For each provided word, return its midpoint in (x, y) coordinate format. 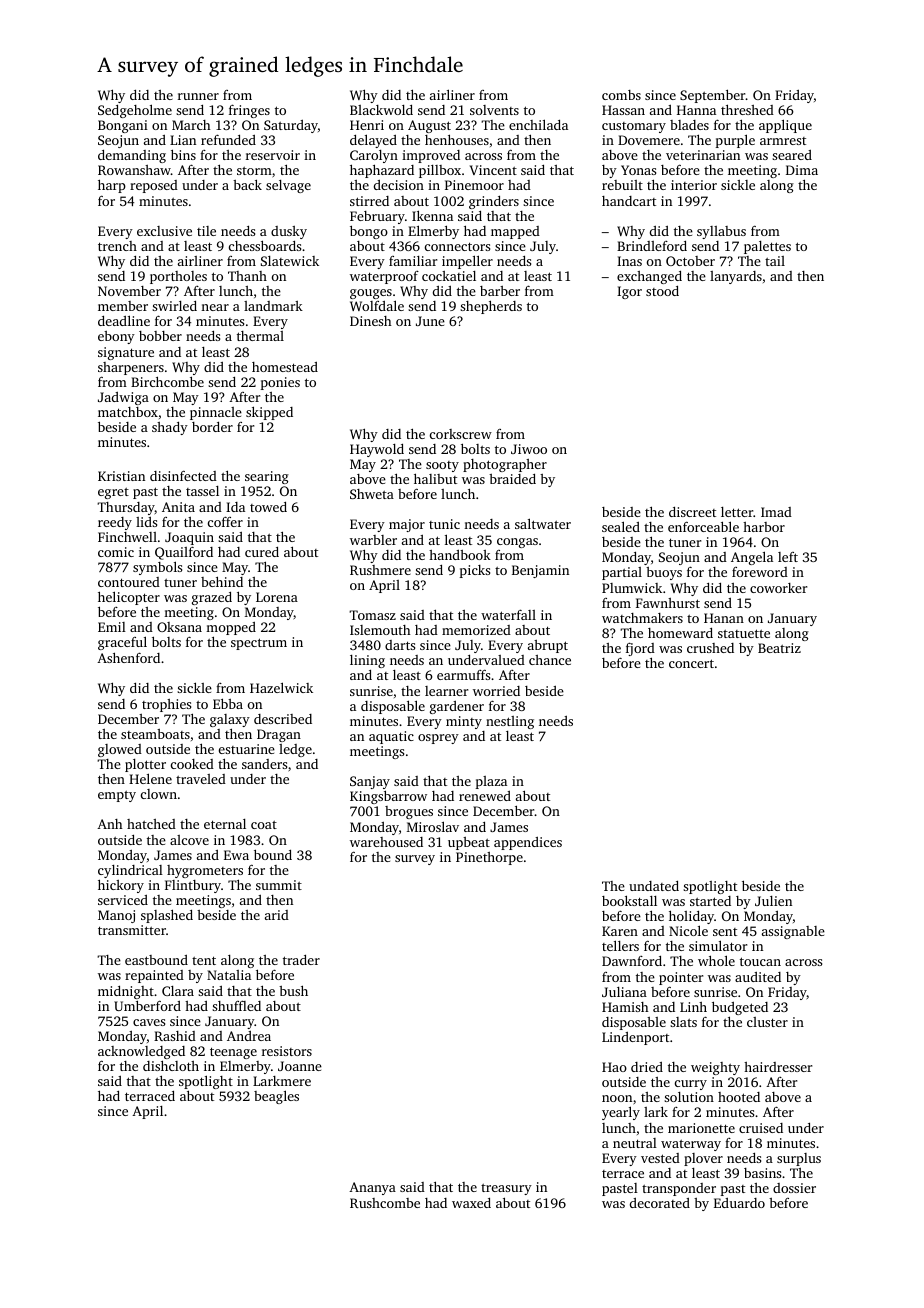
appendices (528, 843)
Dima (802, 170)
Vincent (493, 170)
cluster (767, 1022)
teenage (233, 1053)
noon (617, 1098)
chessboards (265, 245)
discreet (692, 512)
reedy (115, 523)
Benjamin (540, 571)
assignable (793, 932)
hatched (151, 824)
